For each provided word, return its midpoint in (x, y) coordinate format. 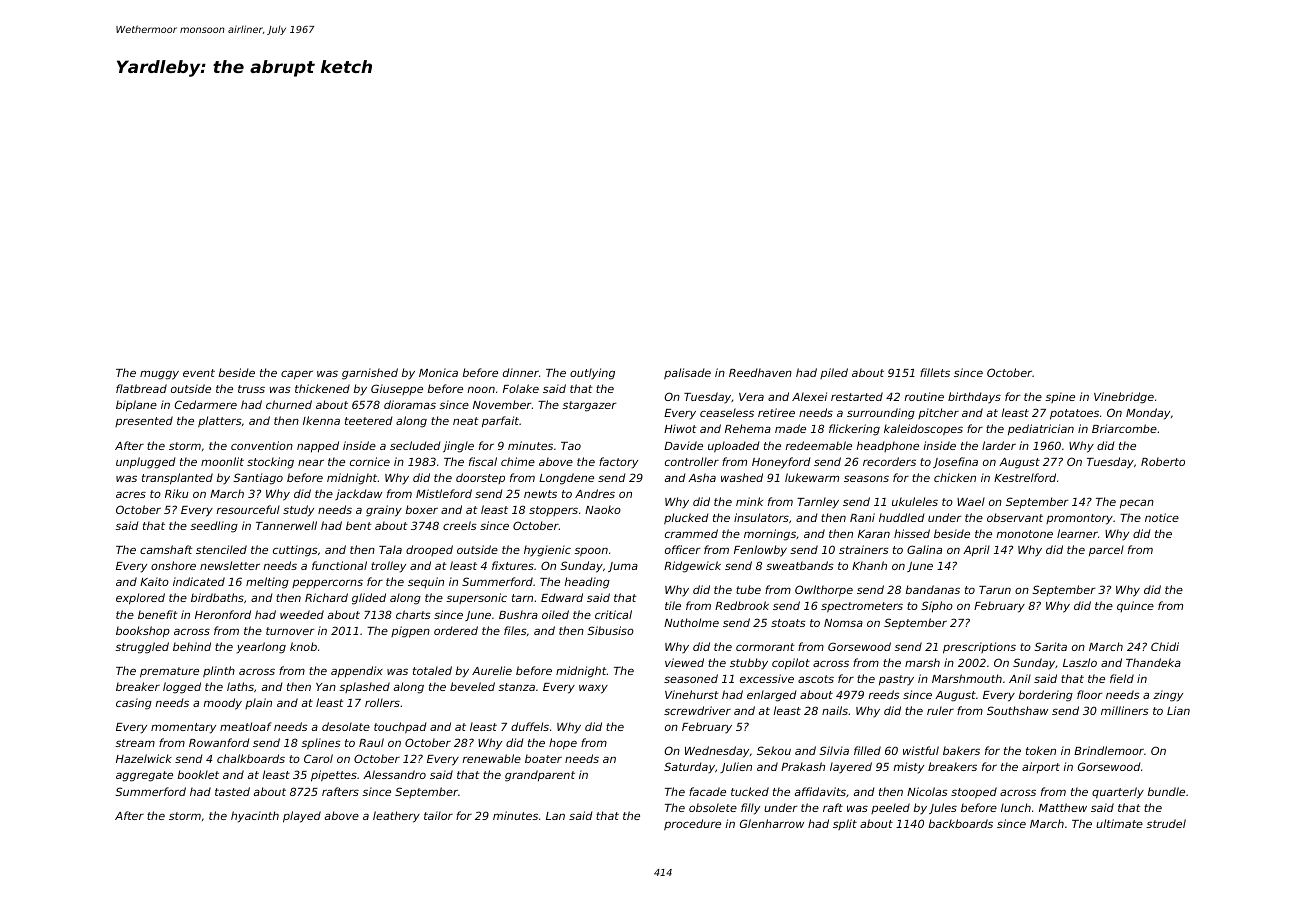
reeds (884, 694)
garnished (370, 374)
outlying (592, 374)
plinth (219, 671)
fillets (935, 372)
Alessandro (394, 774)
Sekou (774, 750)
